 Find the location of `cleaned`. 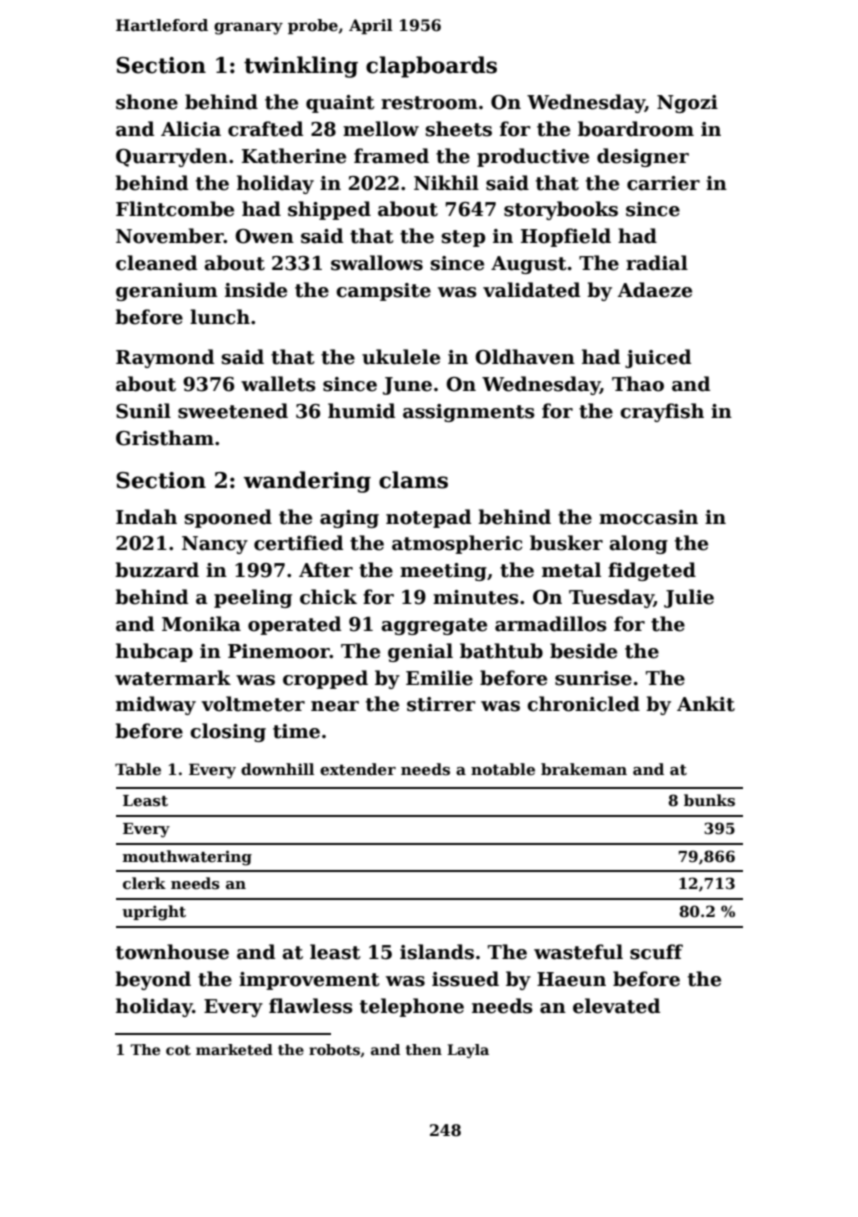

cleaned is located at coordinates (156, 263).
